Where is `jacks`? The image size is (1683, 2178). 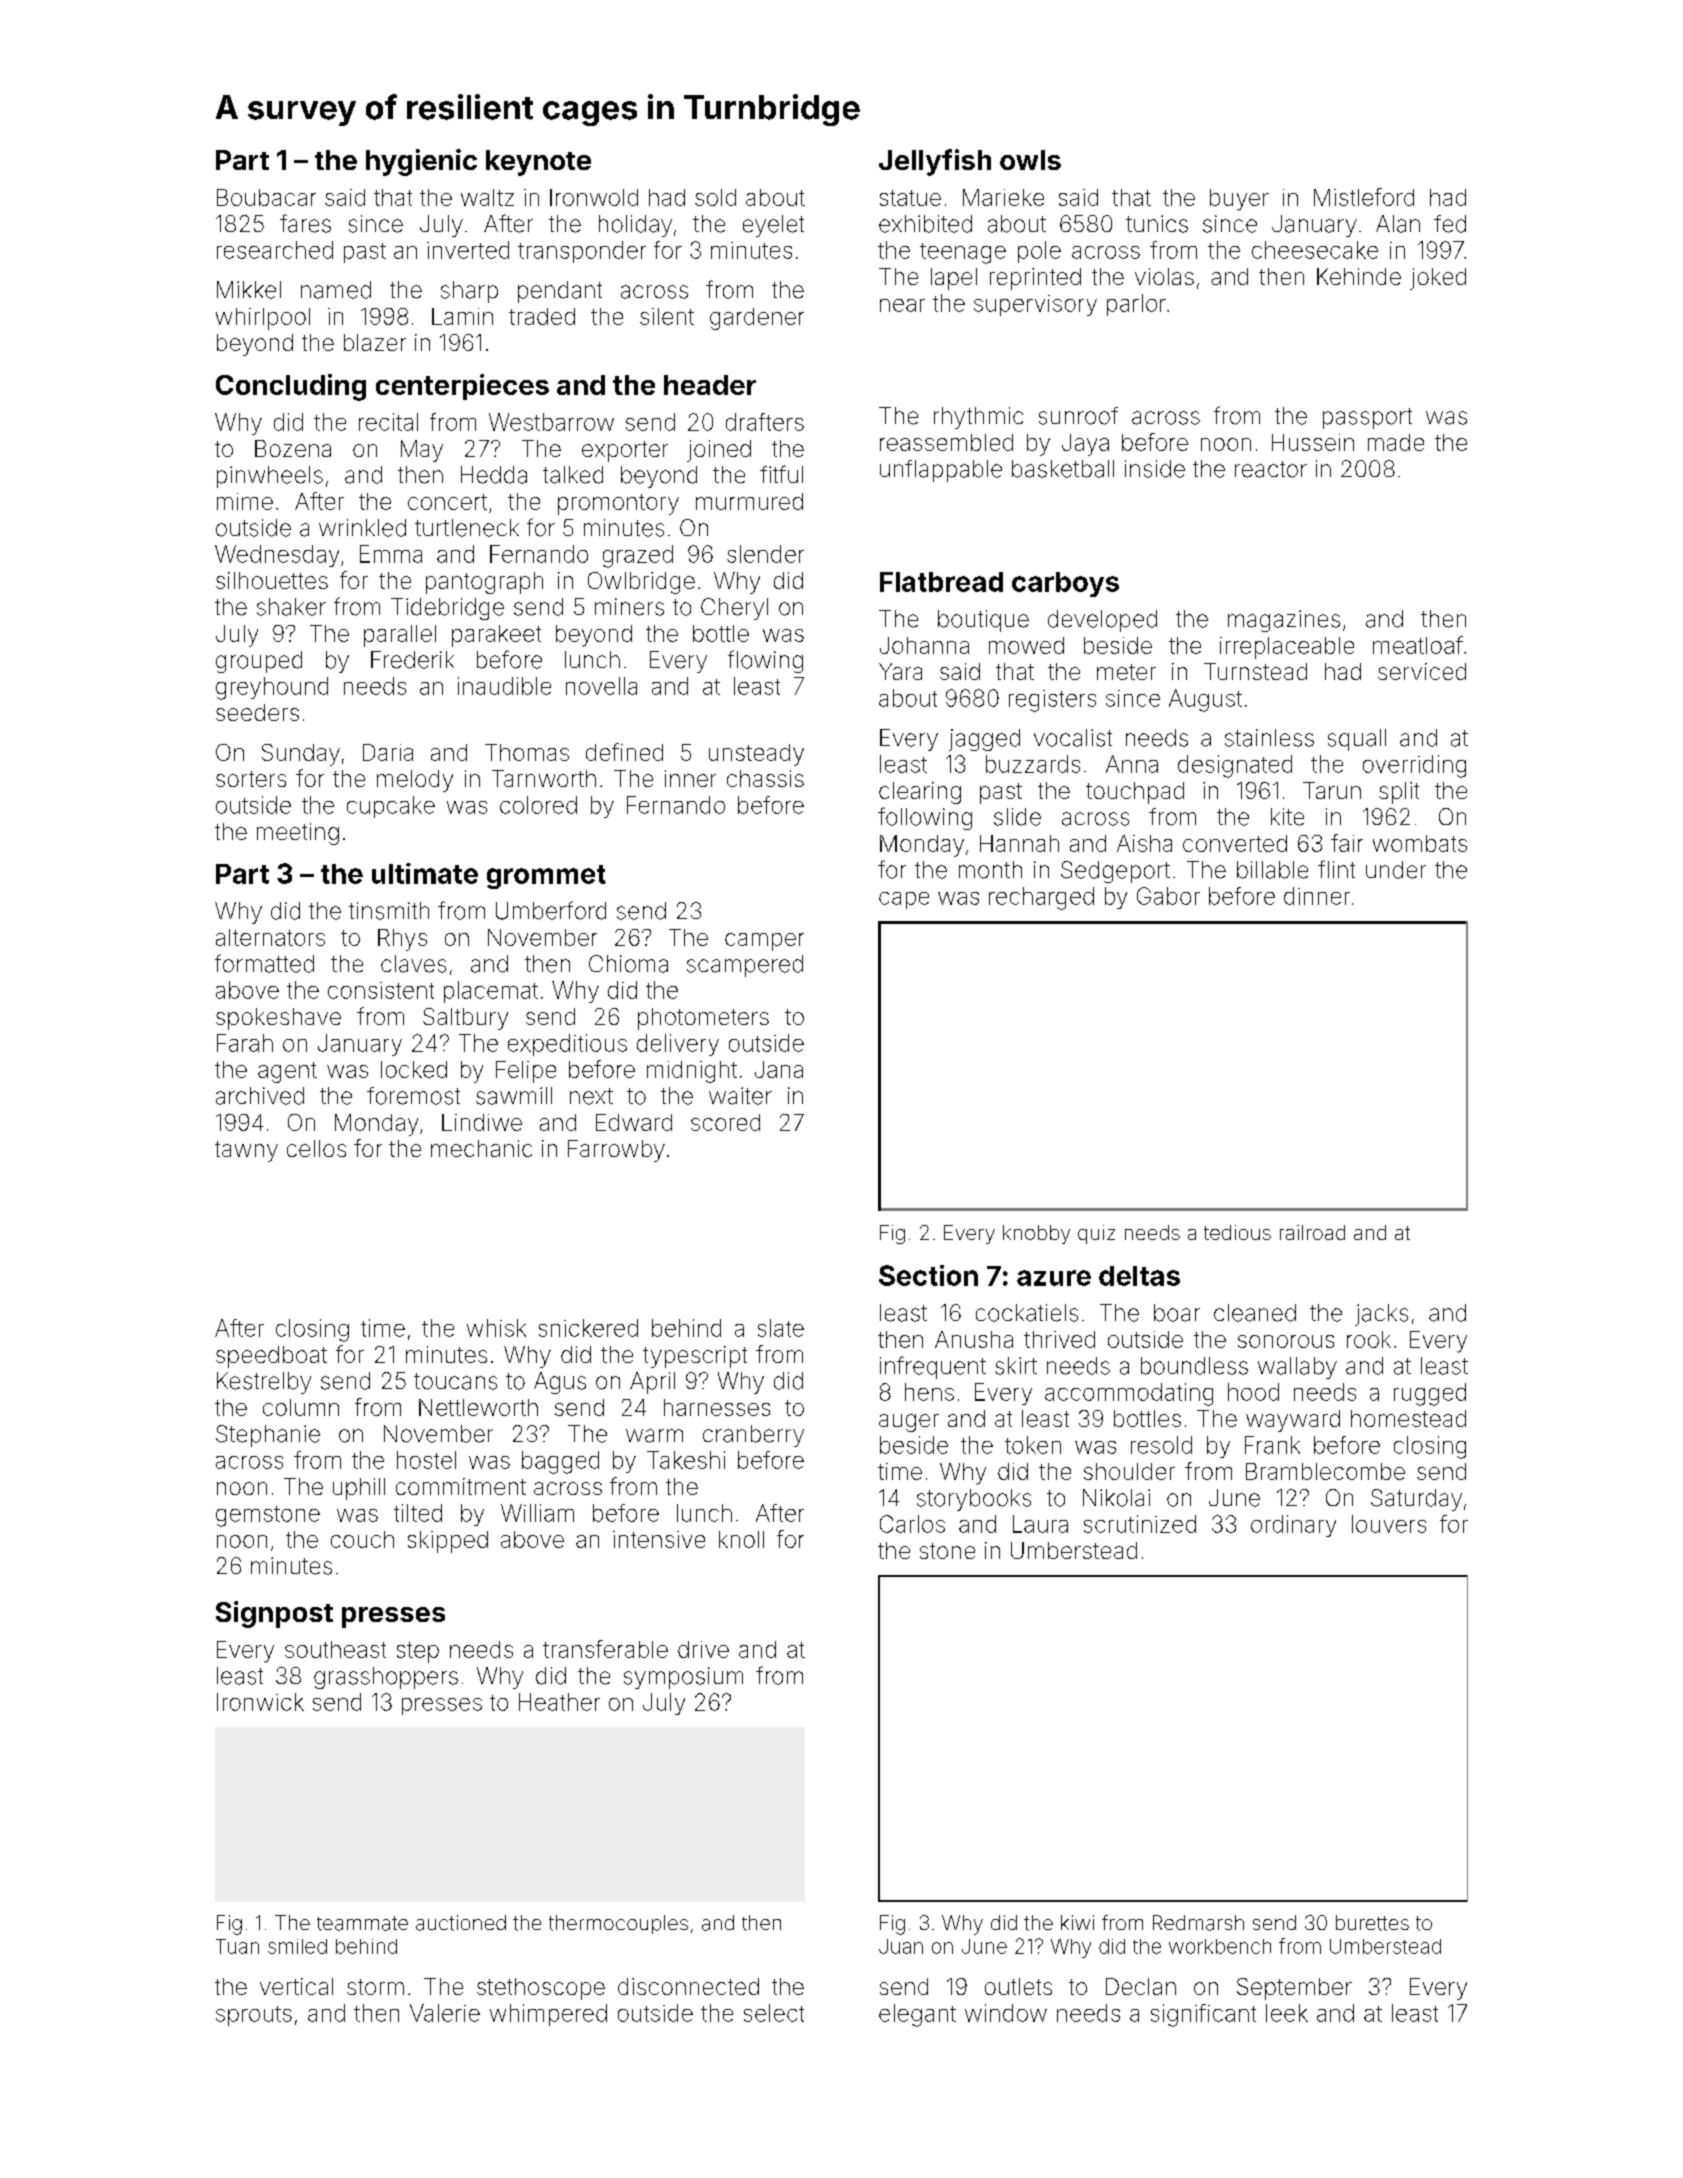 jacks is located at coordinates (1381, 1315).
